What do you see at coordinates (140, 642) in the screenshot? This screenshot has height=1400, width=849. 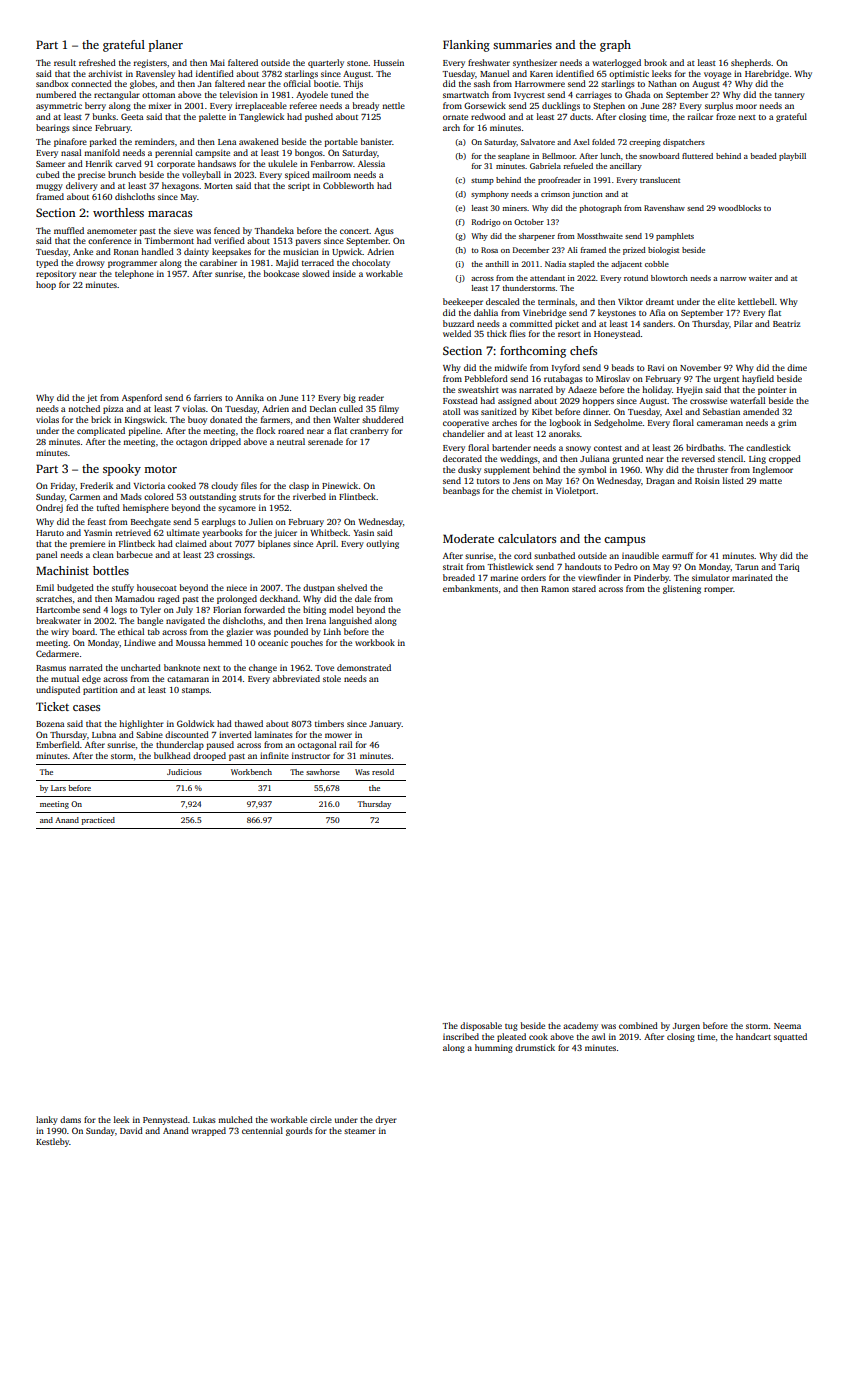 I see `Lindiwe` at bounding box center [140, 642].
